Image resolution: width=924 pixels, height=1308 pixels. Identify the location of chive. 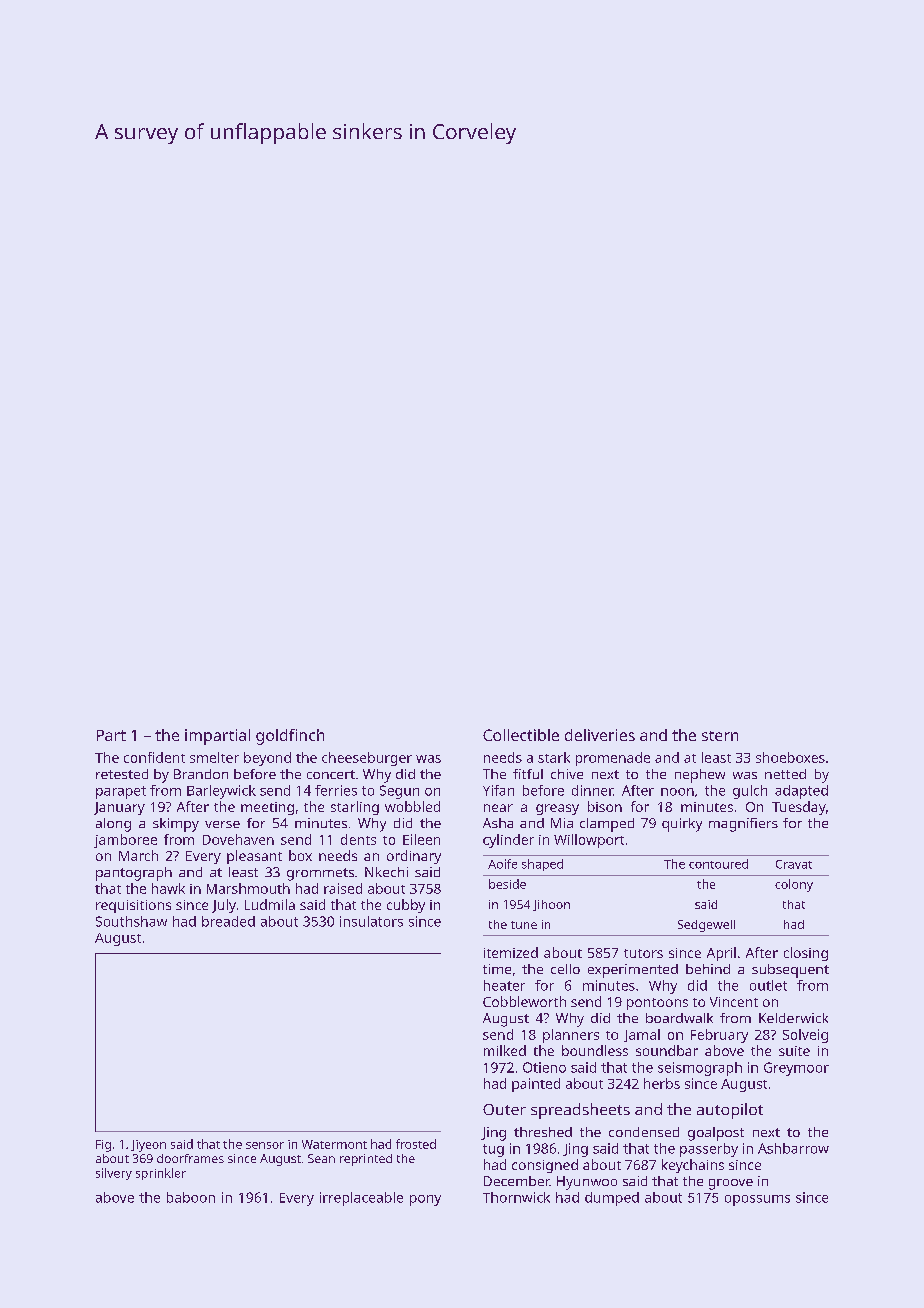
(567, 774).
